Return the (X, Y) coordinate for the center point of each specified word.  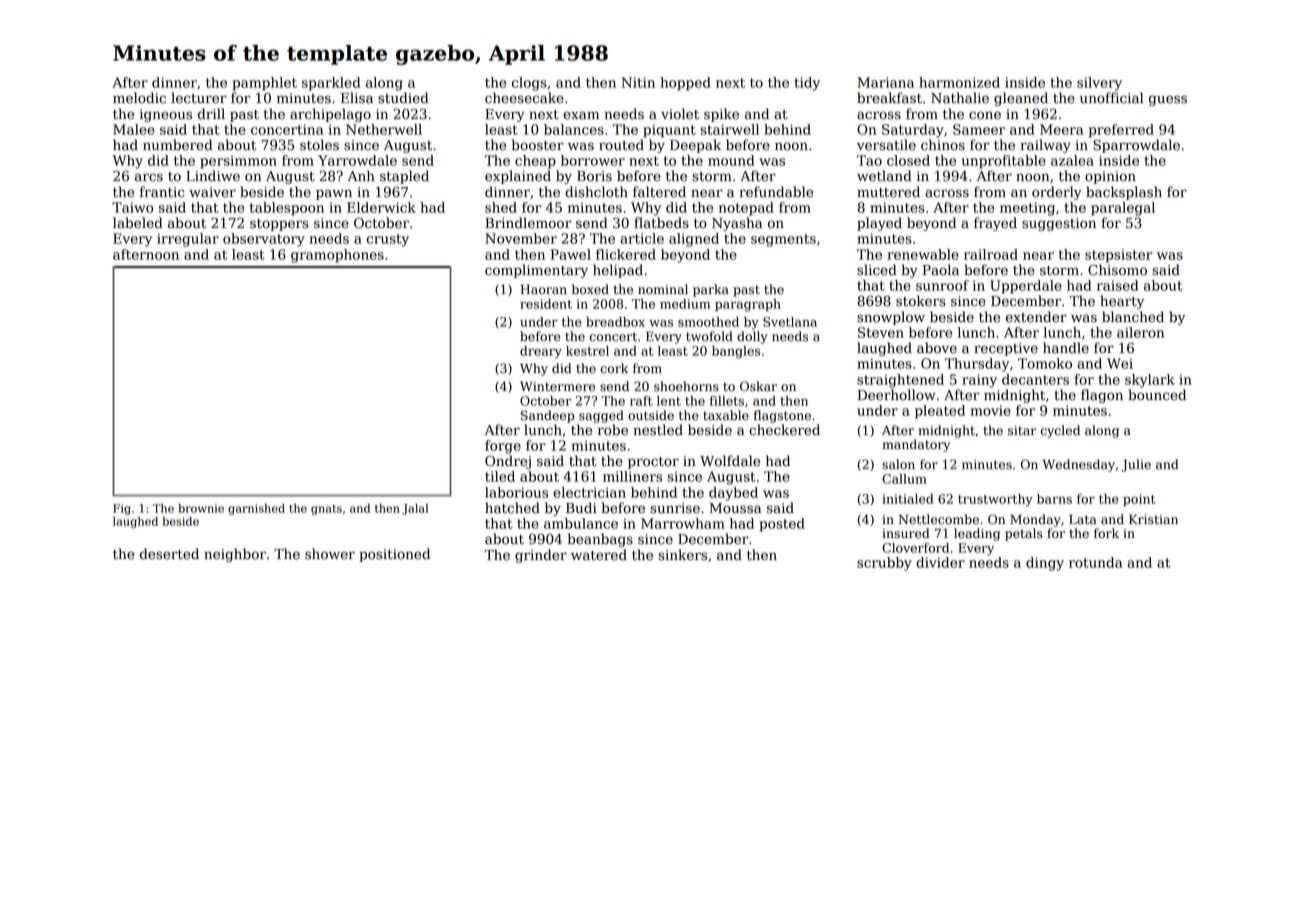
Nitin (638, 82)
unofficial (1112, 98)
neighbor (235, 555)
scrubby (884, 564)
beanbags (600, 540)
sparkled (331, 84)
